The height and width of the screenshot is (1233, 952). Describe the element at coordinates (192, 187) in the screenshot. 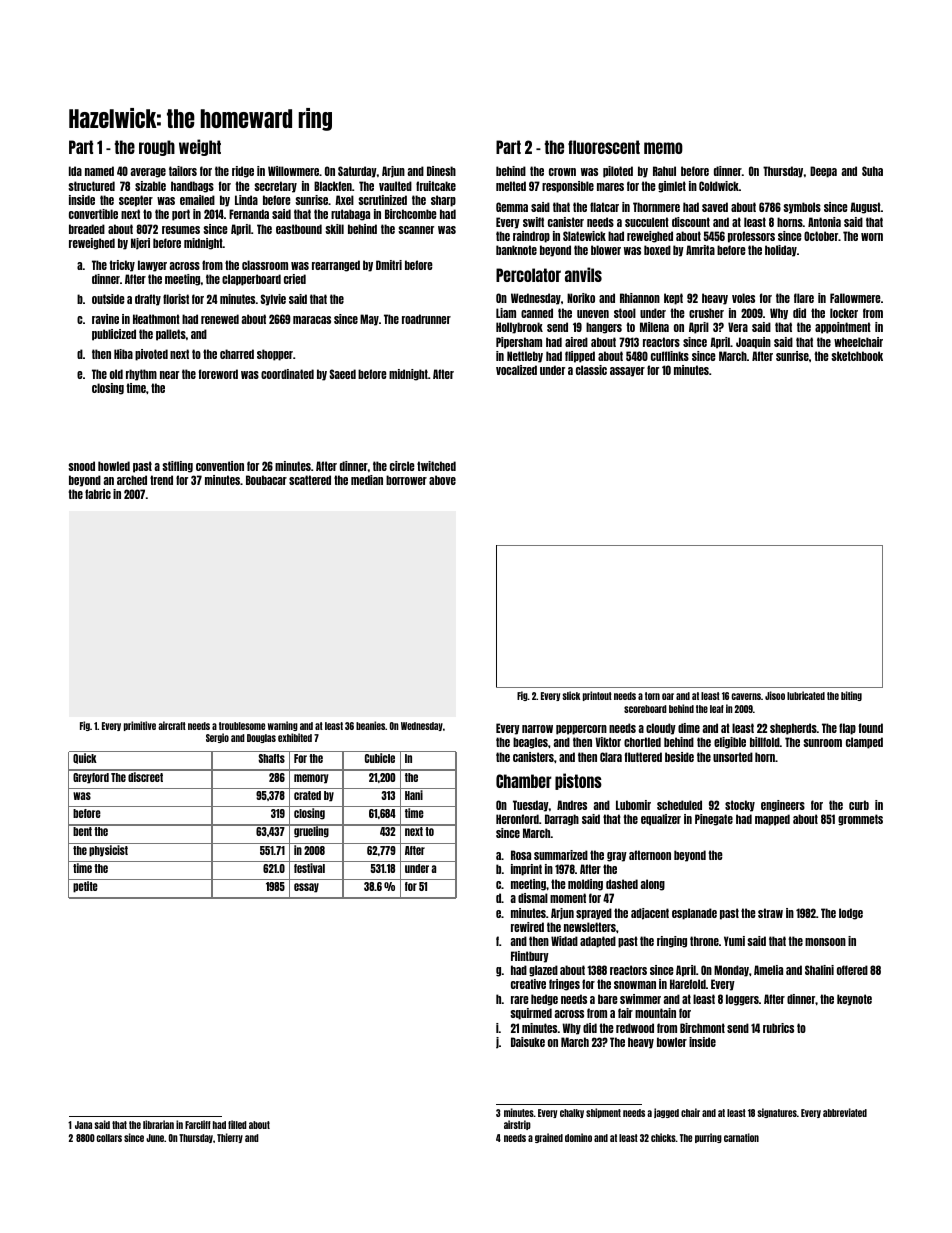

I see `handbags` at that location.
